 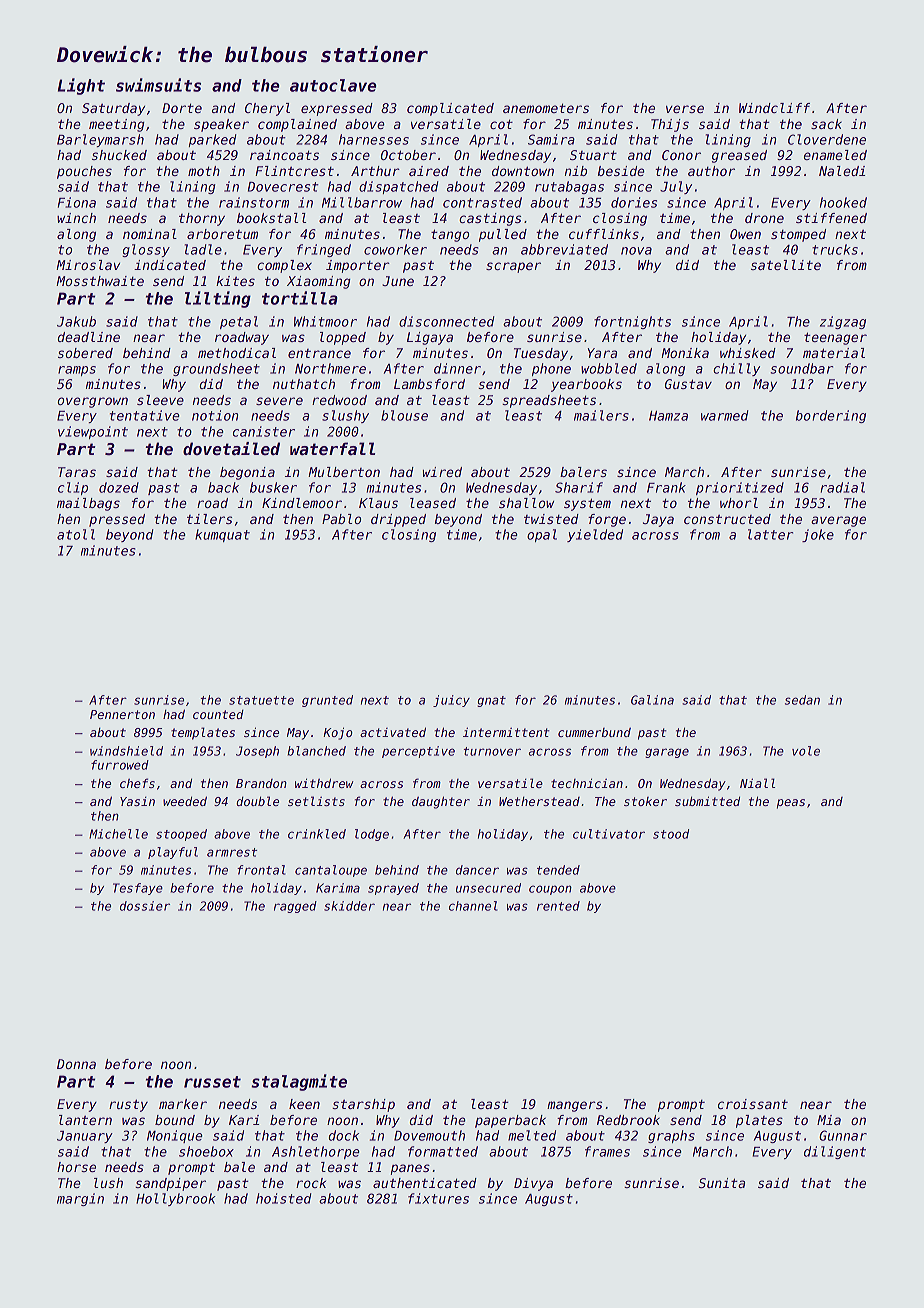 What do you see at coordinates (393, 889) in the image?
I see `sprayed` at bounding box center [393, 889].
